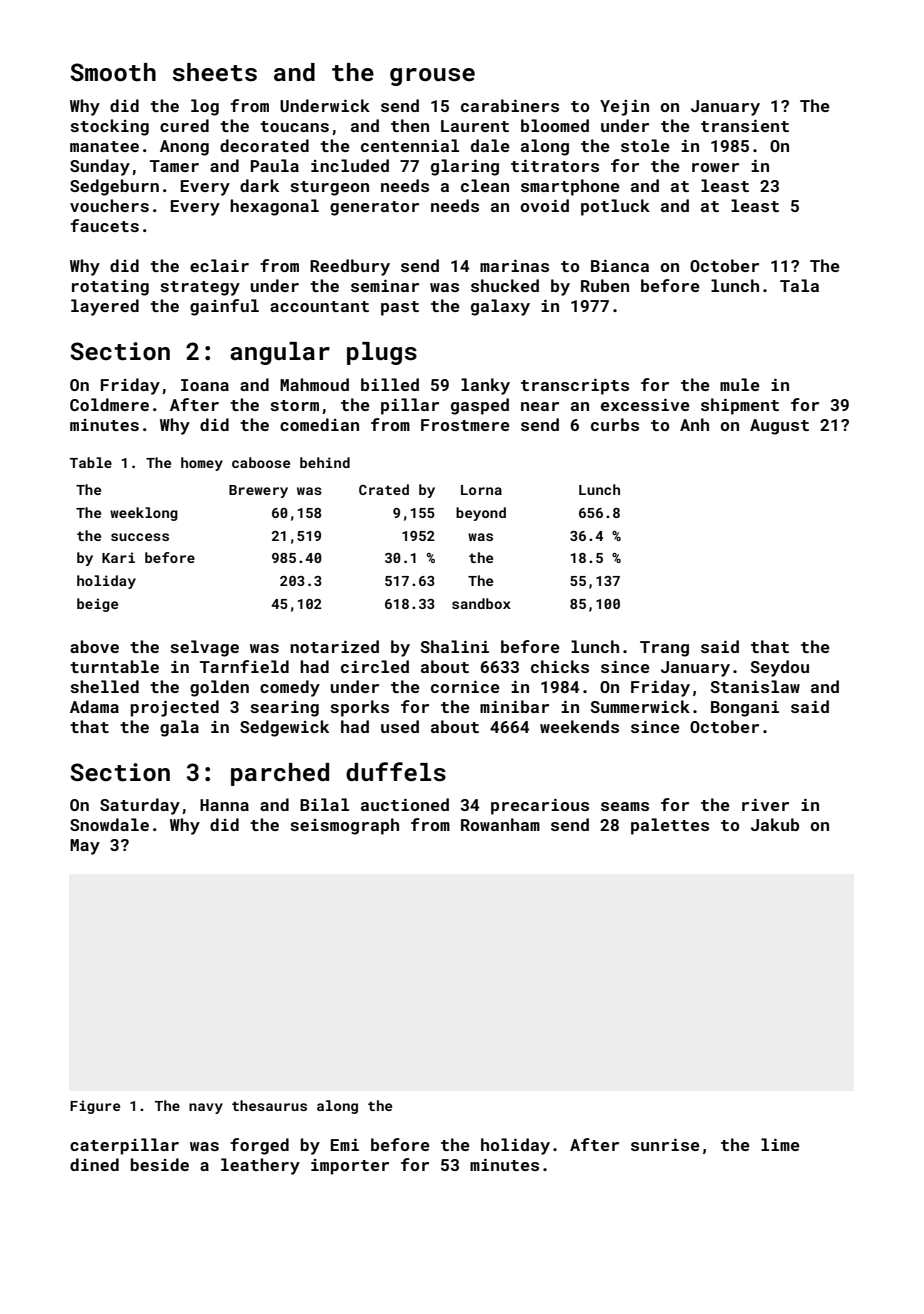 The height and width of the screenshot is (1314, 924). I want to click on shipment, so click(740, 406).
